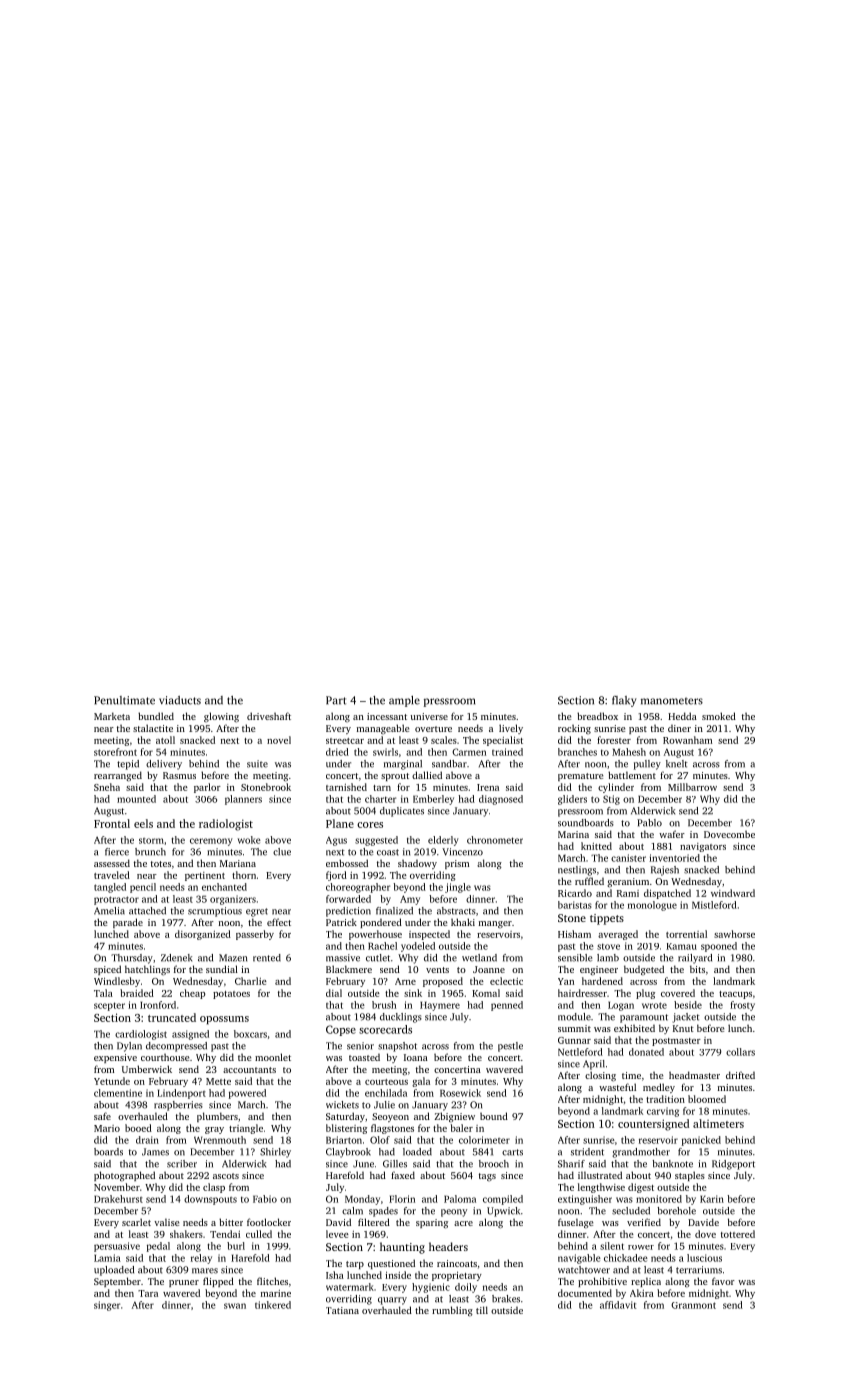 This page has width=849, height=1400. Describe the element at coordinates (273, 1305) in the page. I see `tinkered` at that location.
